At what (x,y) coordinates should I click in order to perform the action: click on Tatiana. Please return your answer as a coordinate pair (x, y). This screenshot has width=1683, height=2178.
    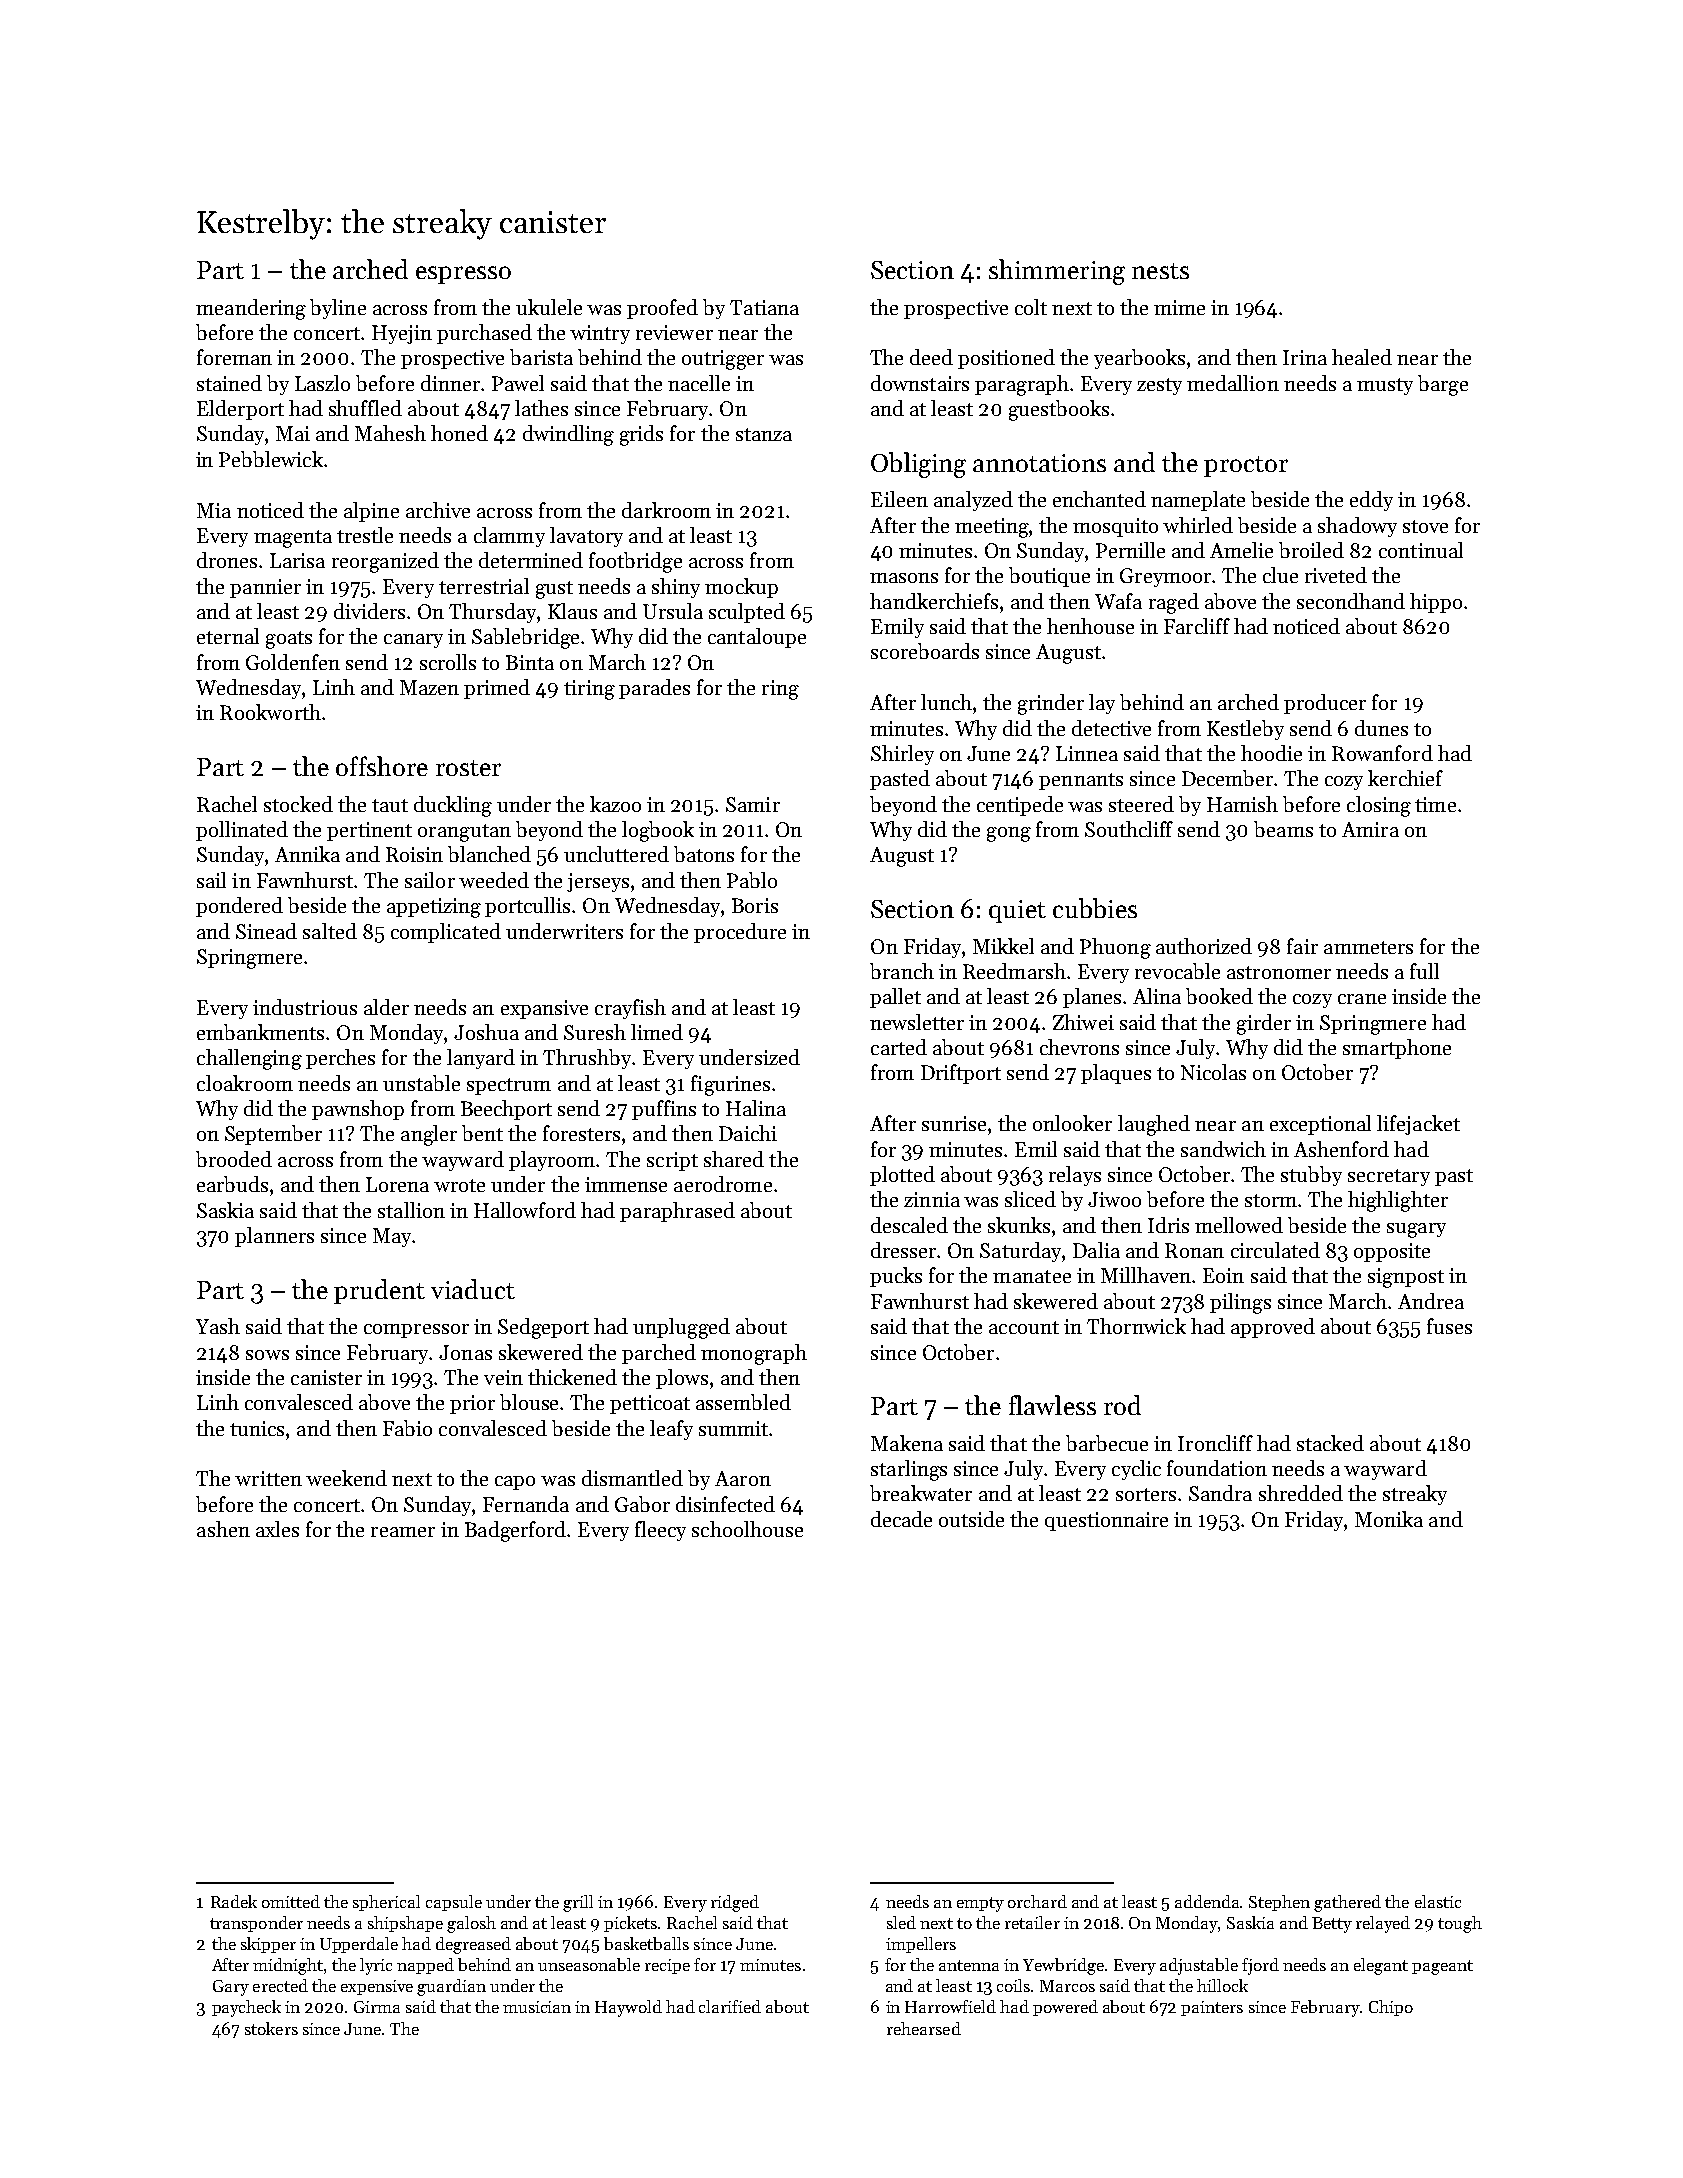
    Looking at the image, I should click on (764, 307).
